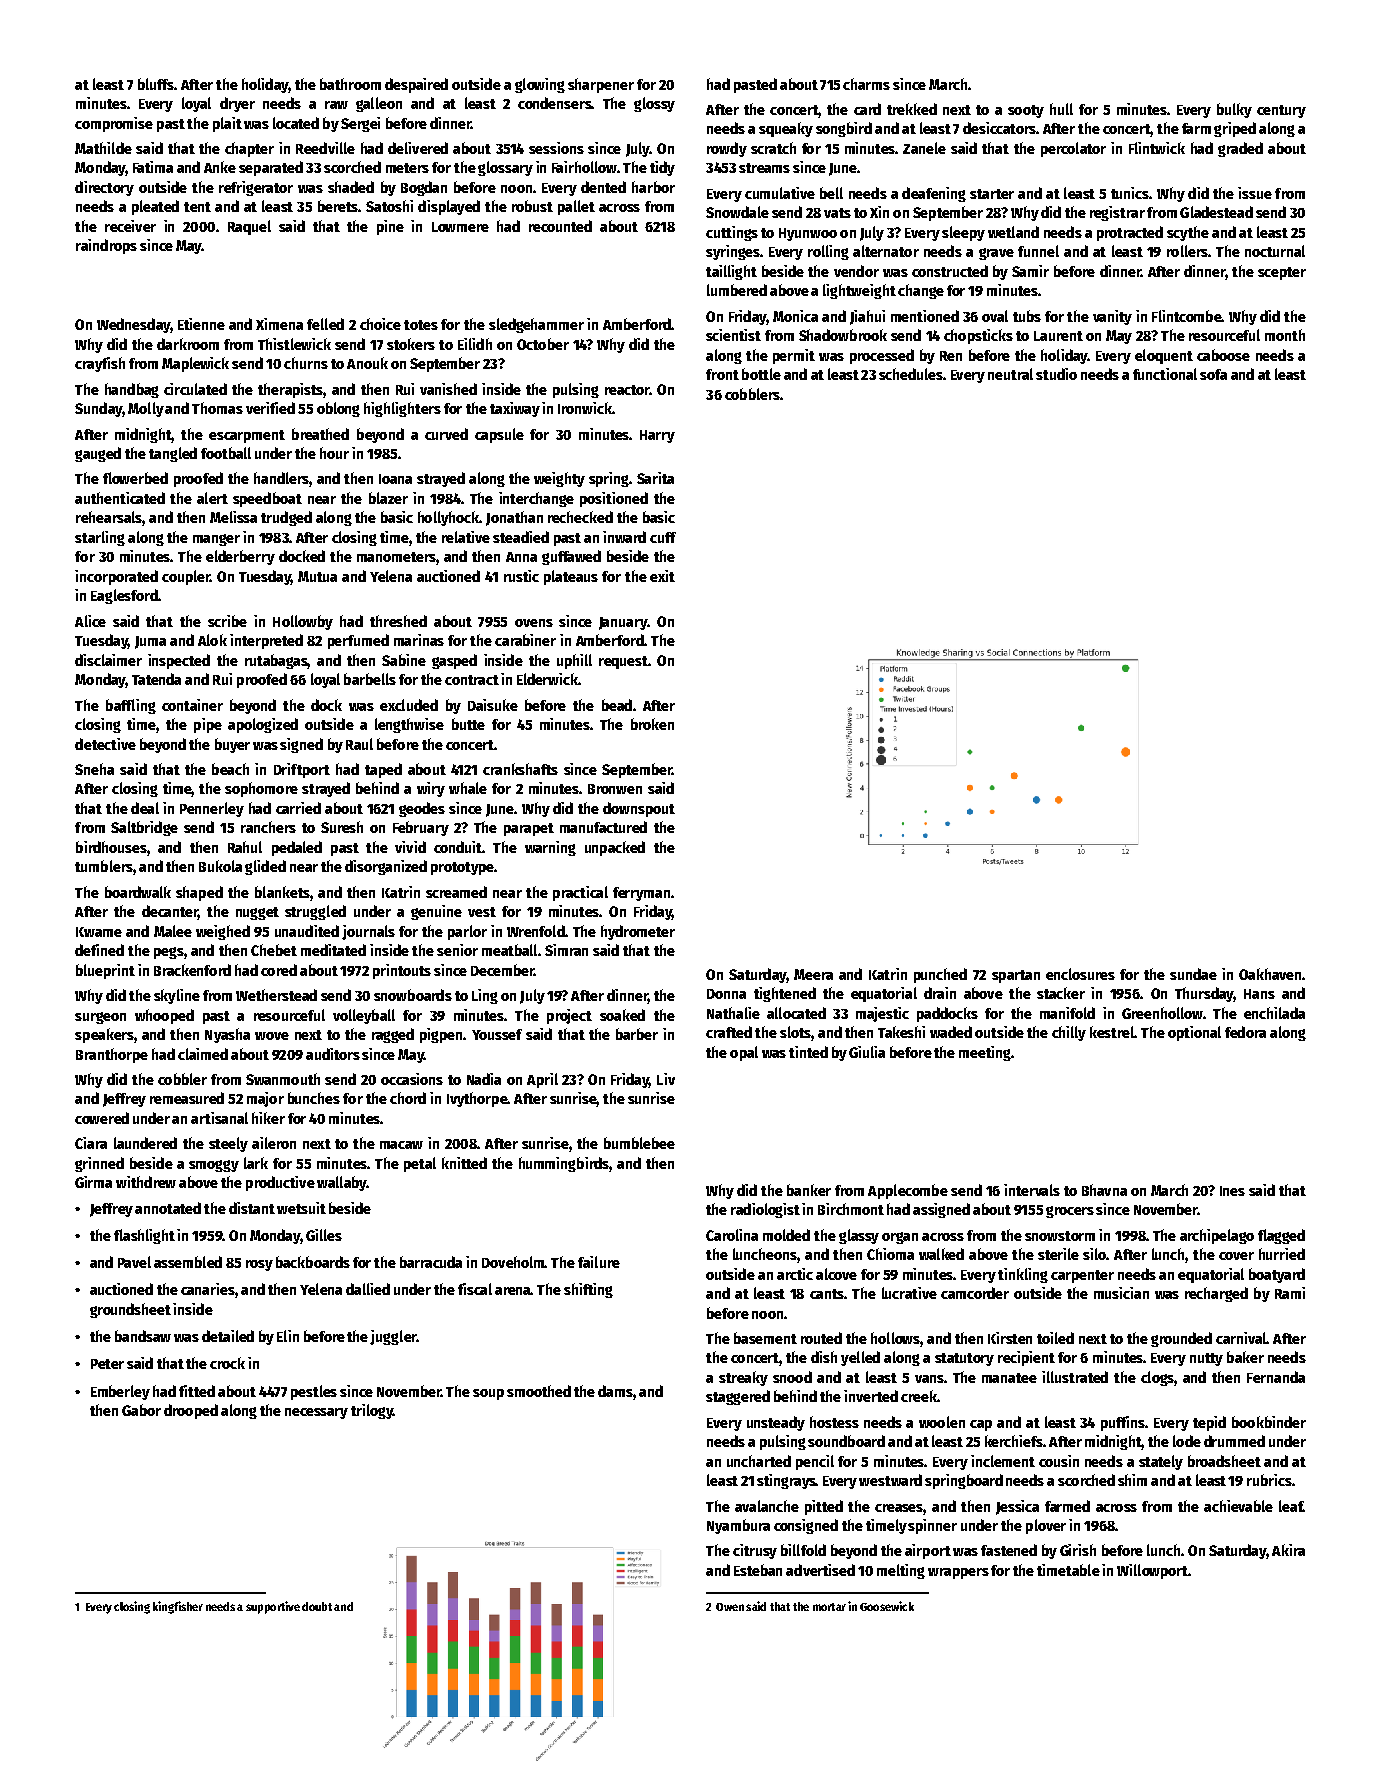 This image has width=1381, height=1787. What do you see at coordinates (237, 104) in the image?
I see `dryer` at bounding box center [237, 104].
